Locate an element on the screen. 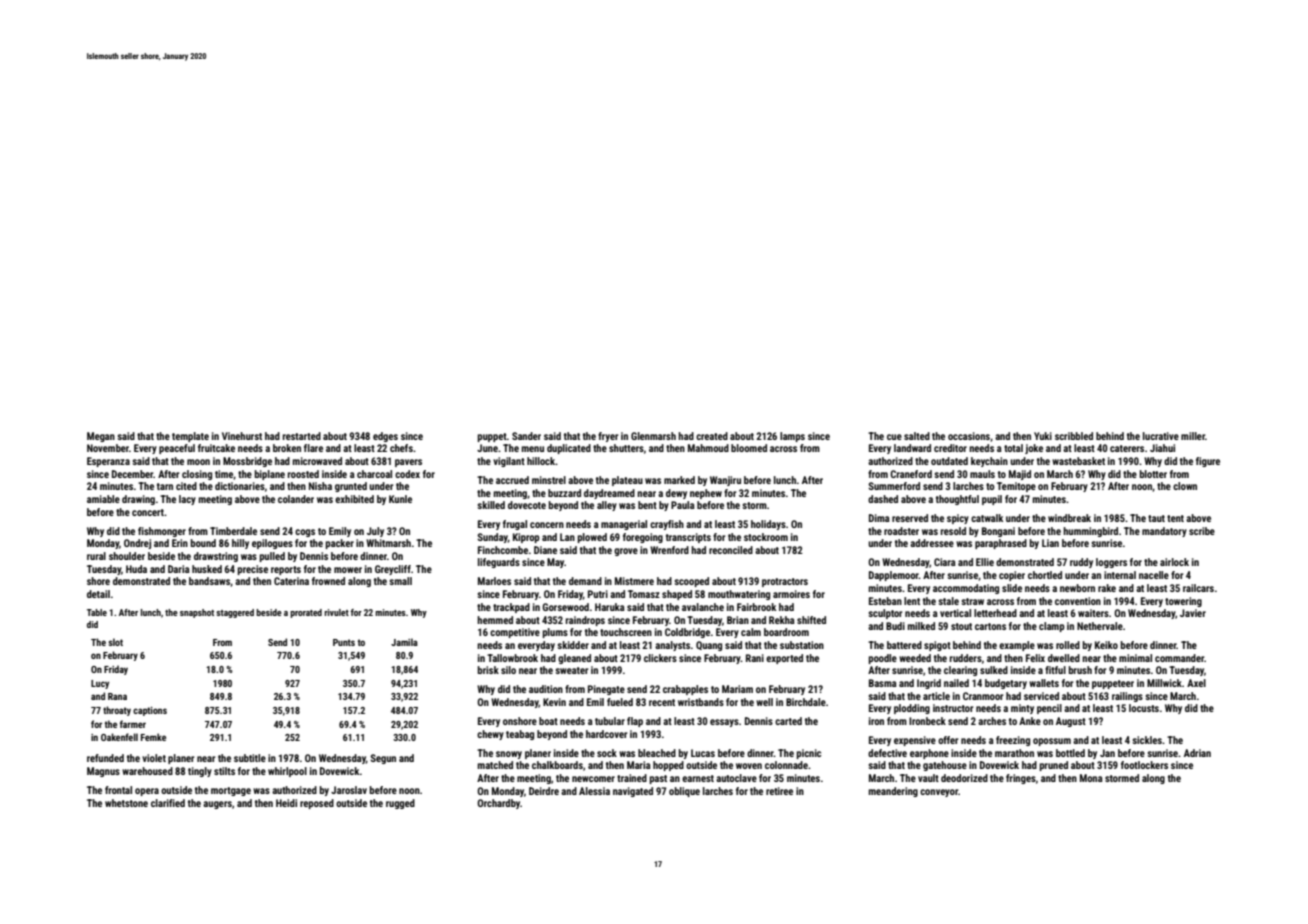 The image size is (1308, 924). Orchardby is located at coordinates (498, 804).
